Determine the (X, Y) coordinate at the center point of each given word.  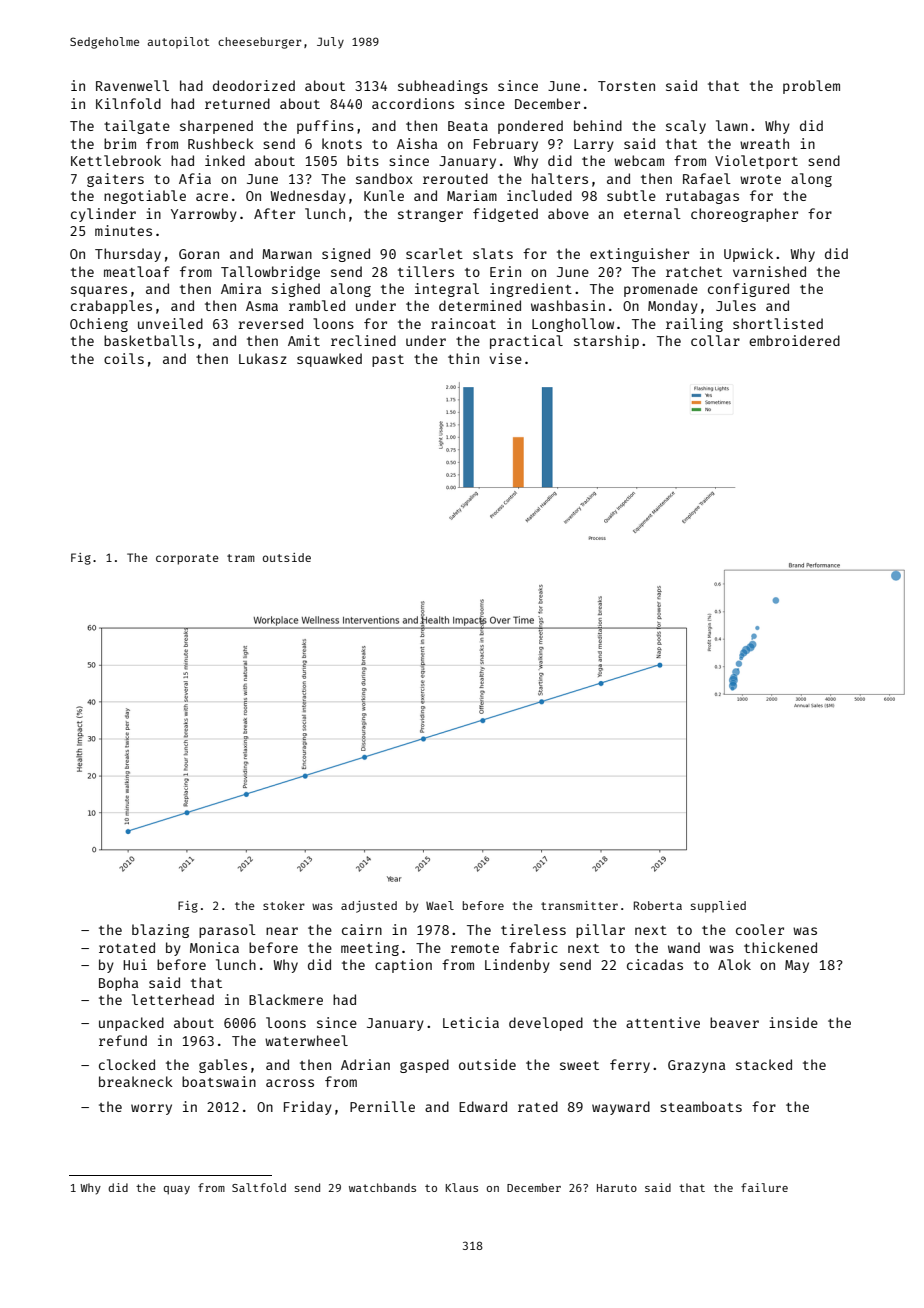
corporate (187, 559)
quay (177, 1190)
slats (493, 253)
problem (811, 87)
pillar (600, 931)
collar (715, 340)
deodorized (254, 85)
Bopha (118, 984)
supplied (718, 907)
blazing (160, 931)
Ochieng (99, 325)
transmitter (579, 905)
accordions (413, 103)
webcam (639, 160)
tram (241, 558)
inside (793, 1022)
